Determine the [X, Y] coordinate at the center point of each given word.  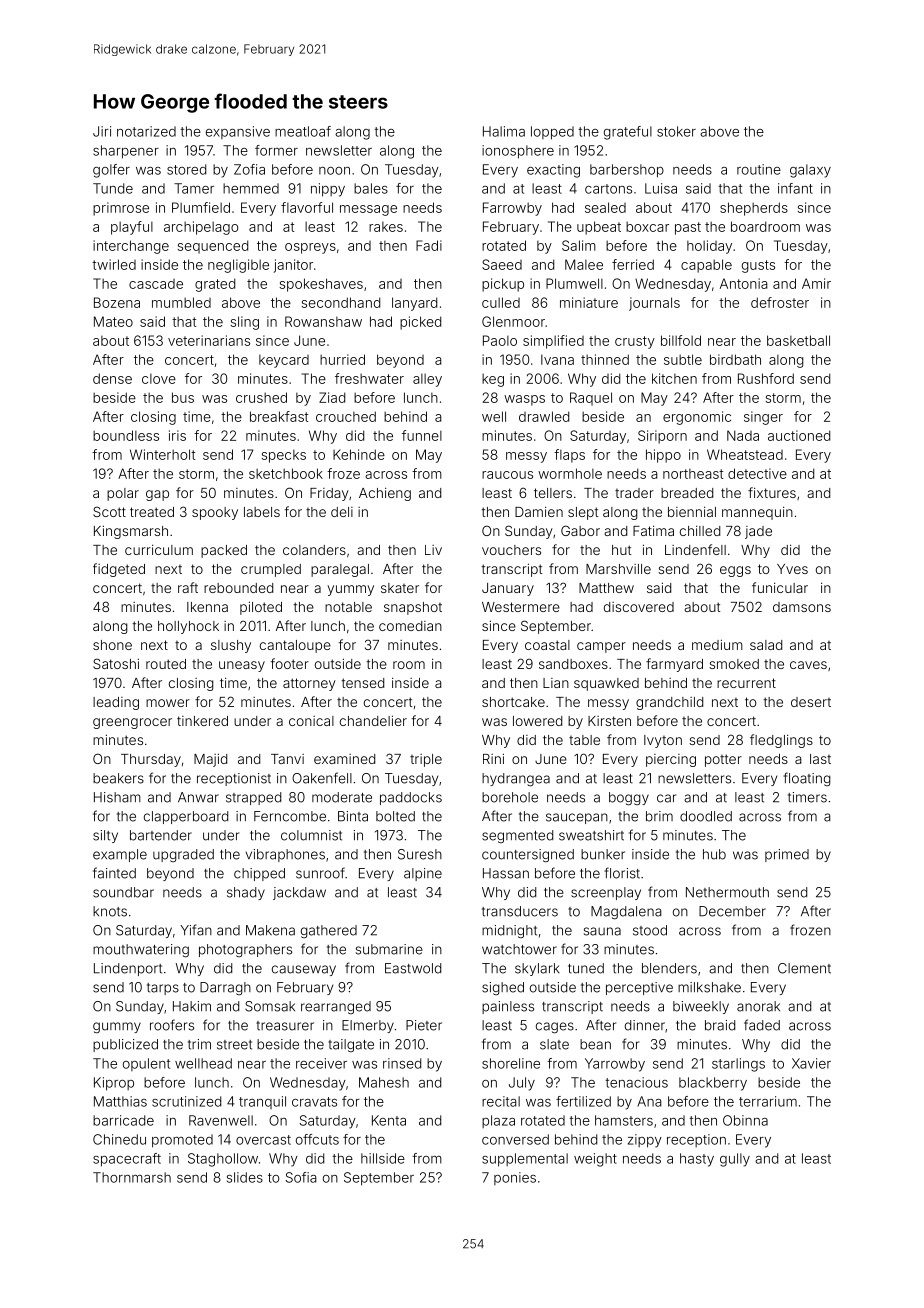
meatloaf [303, 131]
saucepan [577, 818]
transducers [520, 911]
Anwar [198, 797]
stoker [676, 131]
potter [723, 760]
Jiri [102, 131]
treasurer [285, 1026]
